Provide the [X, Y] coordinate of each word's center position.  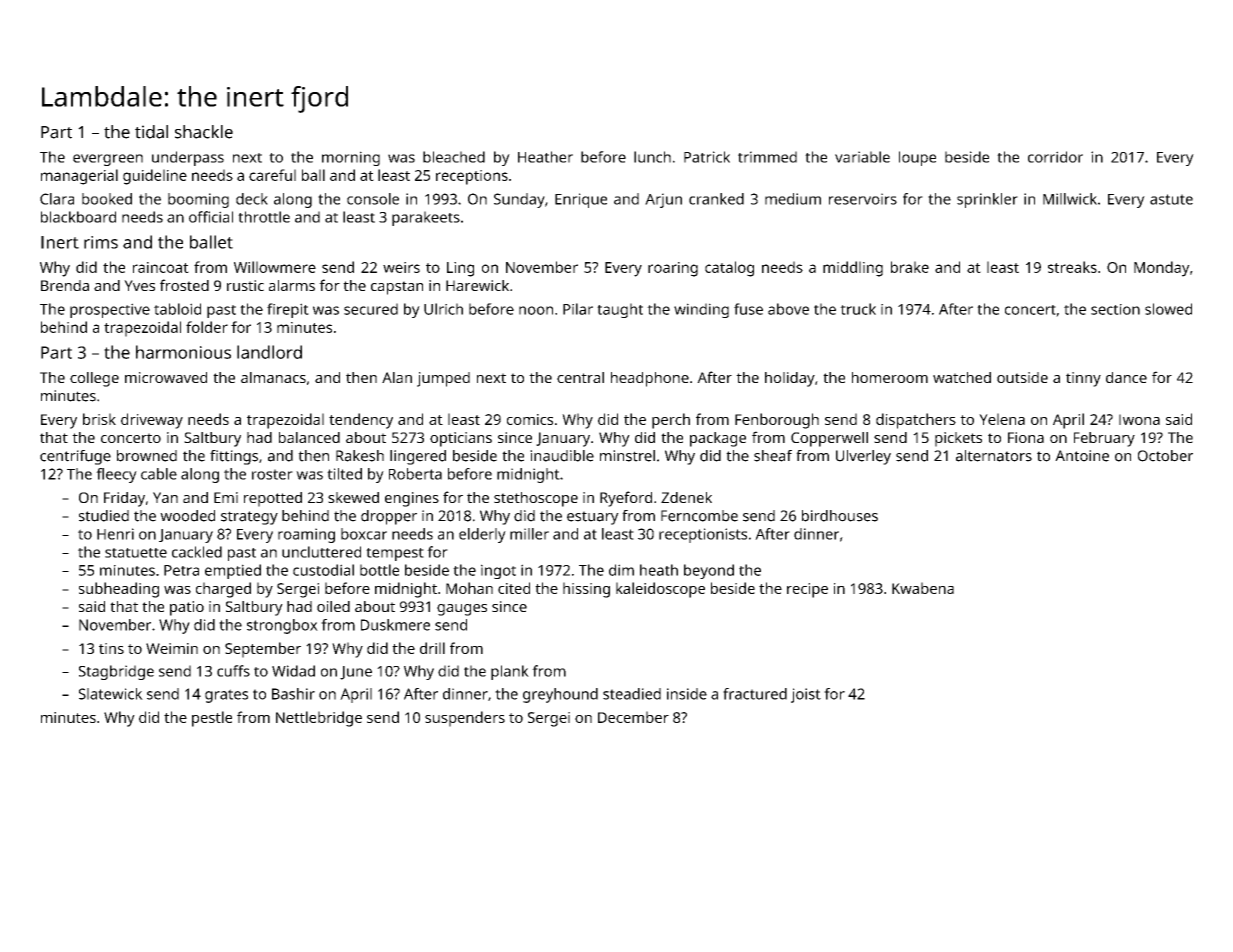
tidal [151, 132]
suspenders [465, 719]
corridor [1055, 157]
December [633, 717]
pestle [212, 719]
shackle [204, 132]
